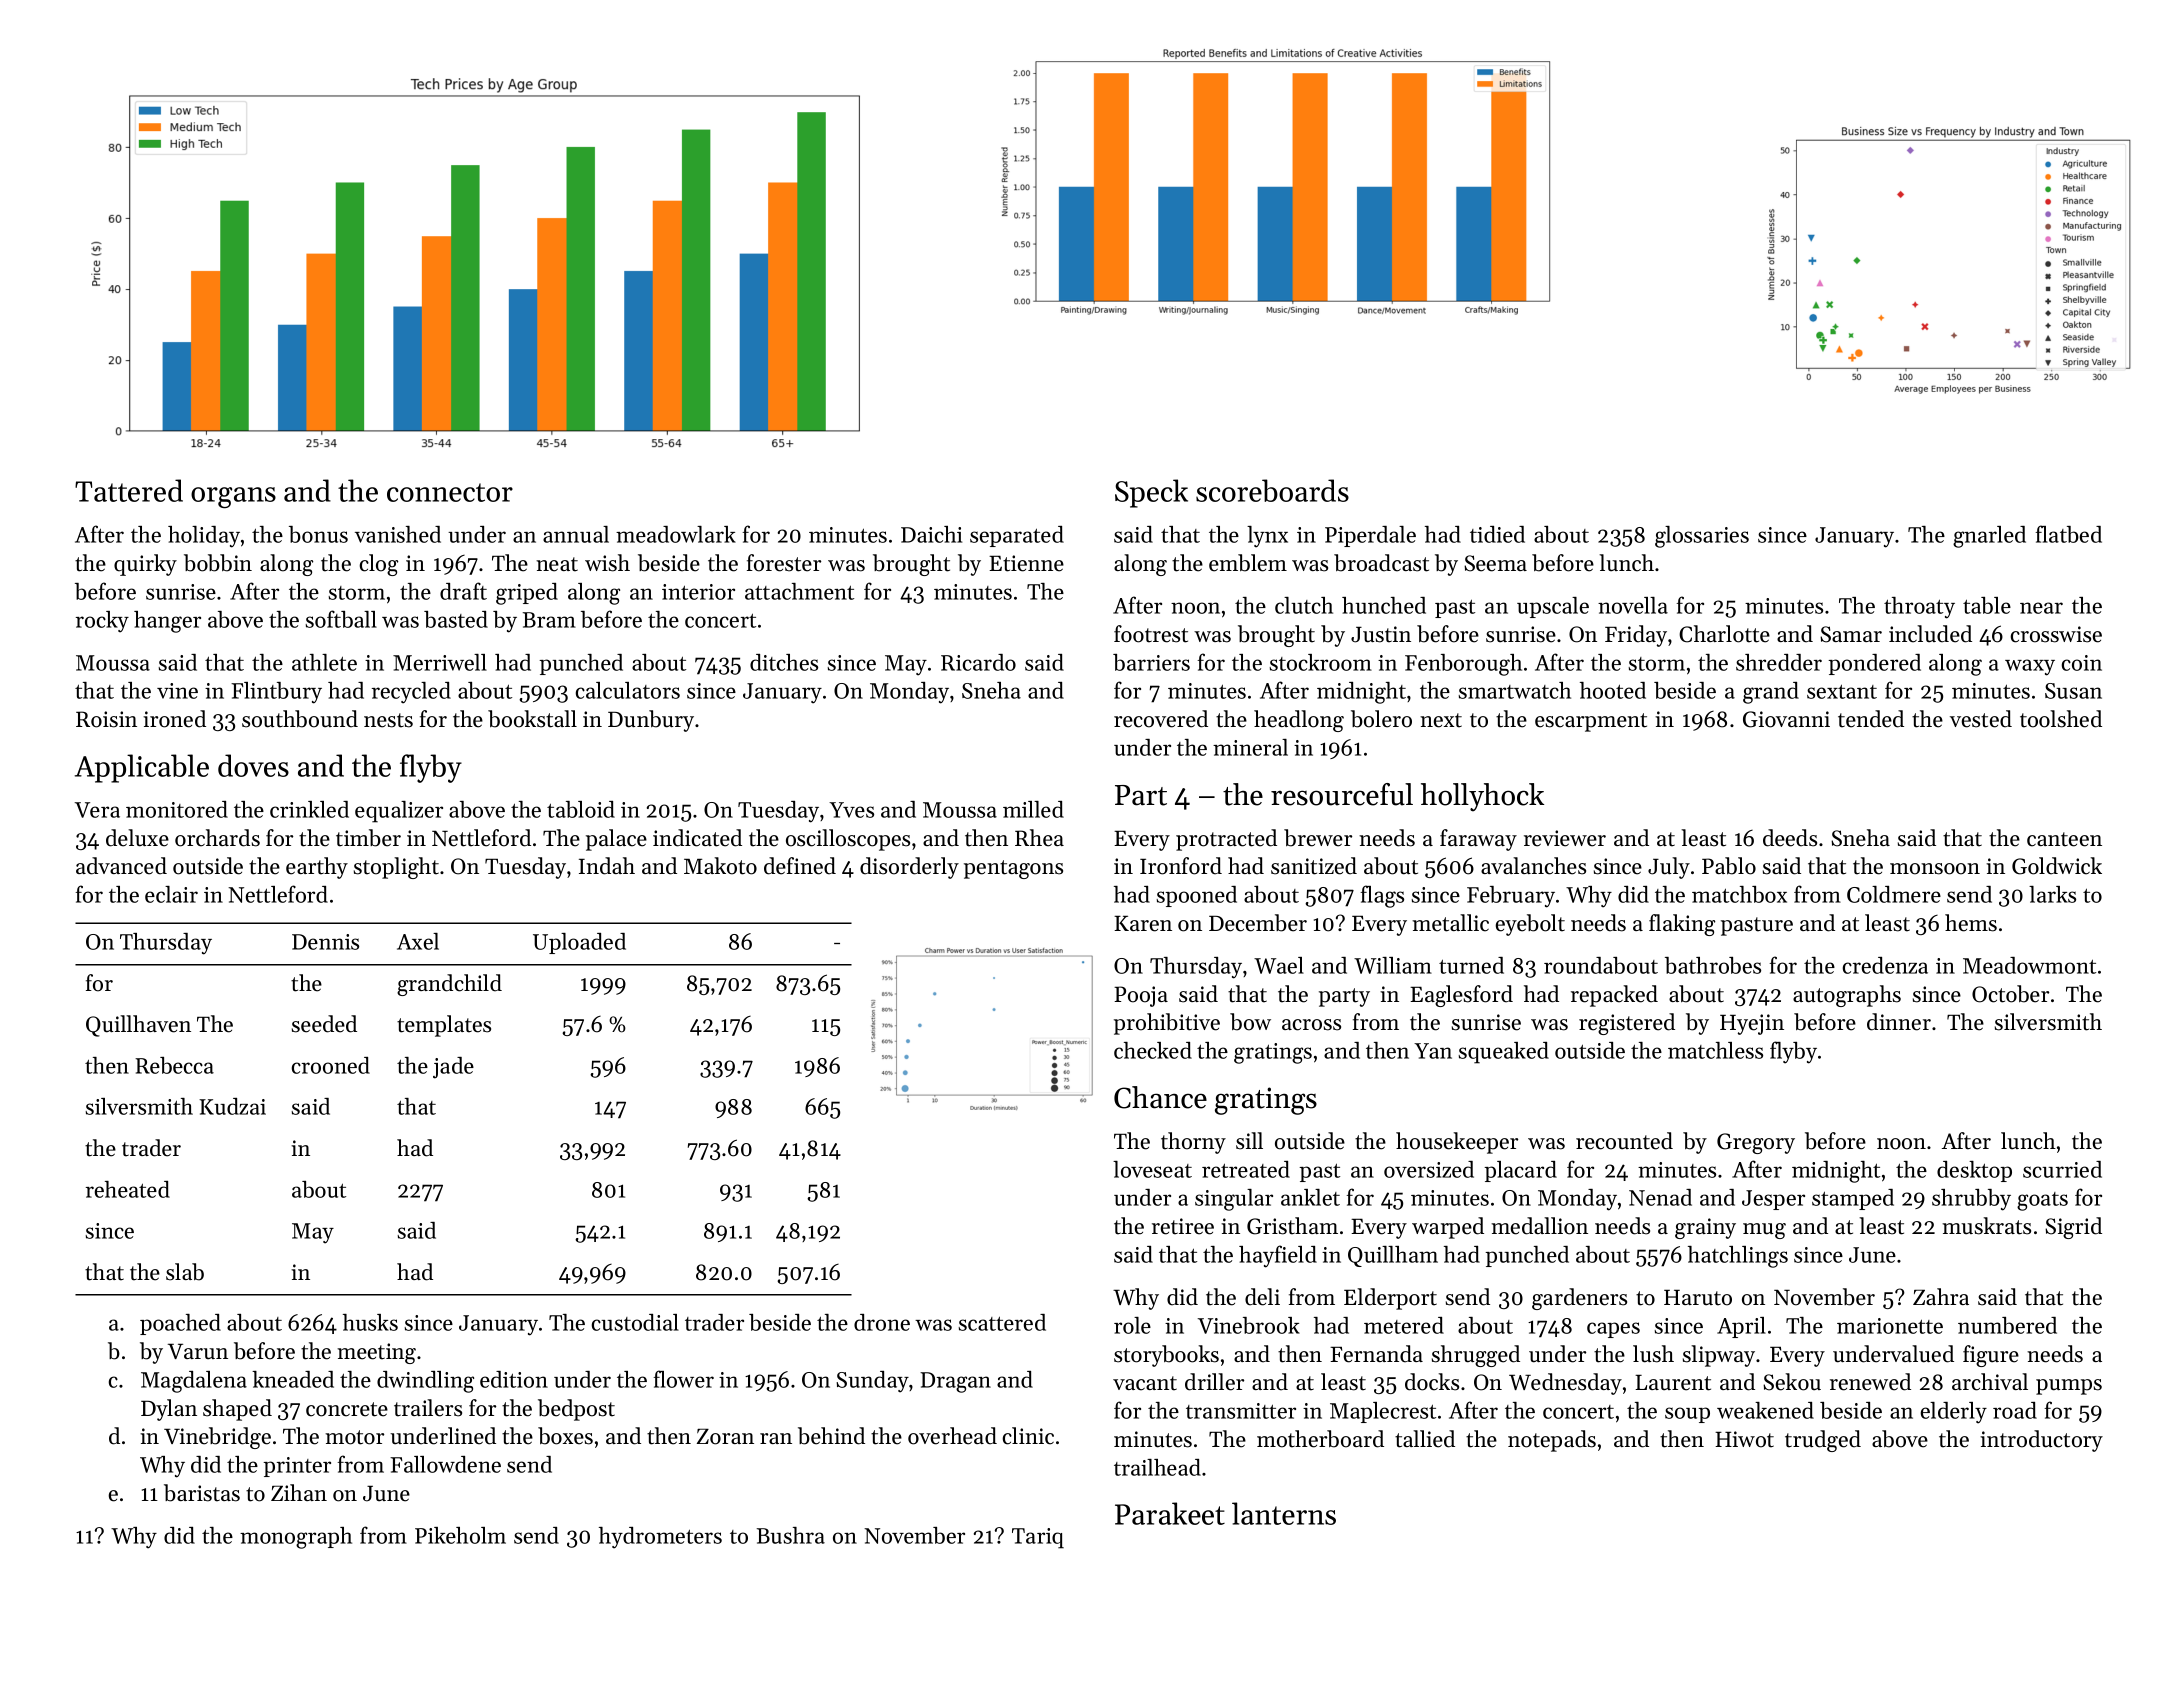  Describe the element at coordinates (2052, 894) in the screenshot. I see `larks` at that location.
